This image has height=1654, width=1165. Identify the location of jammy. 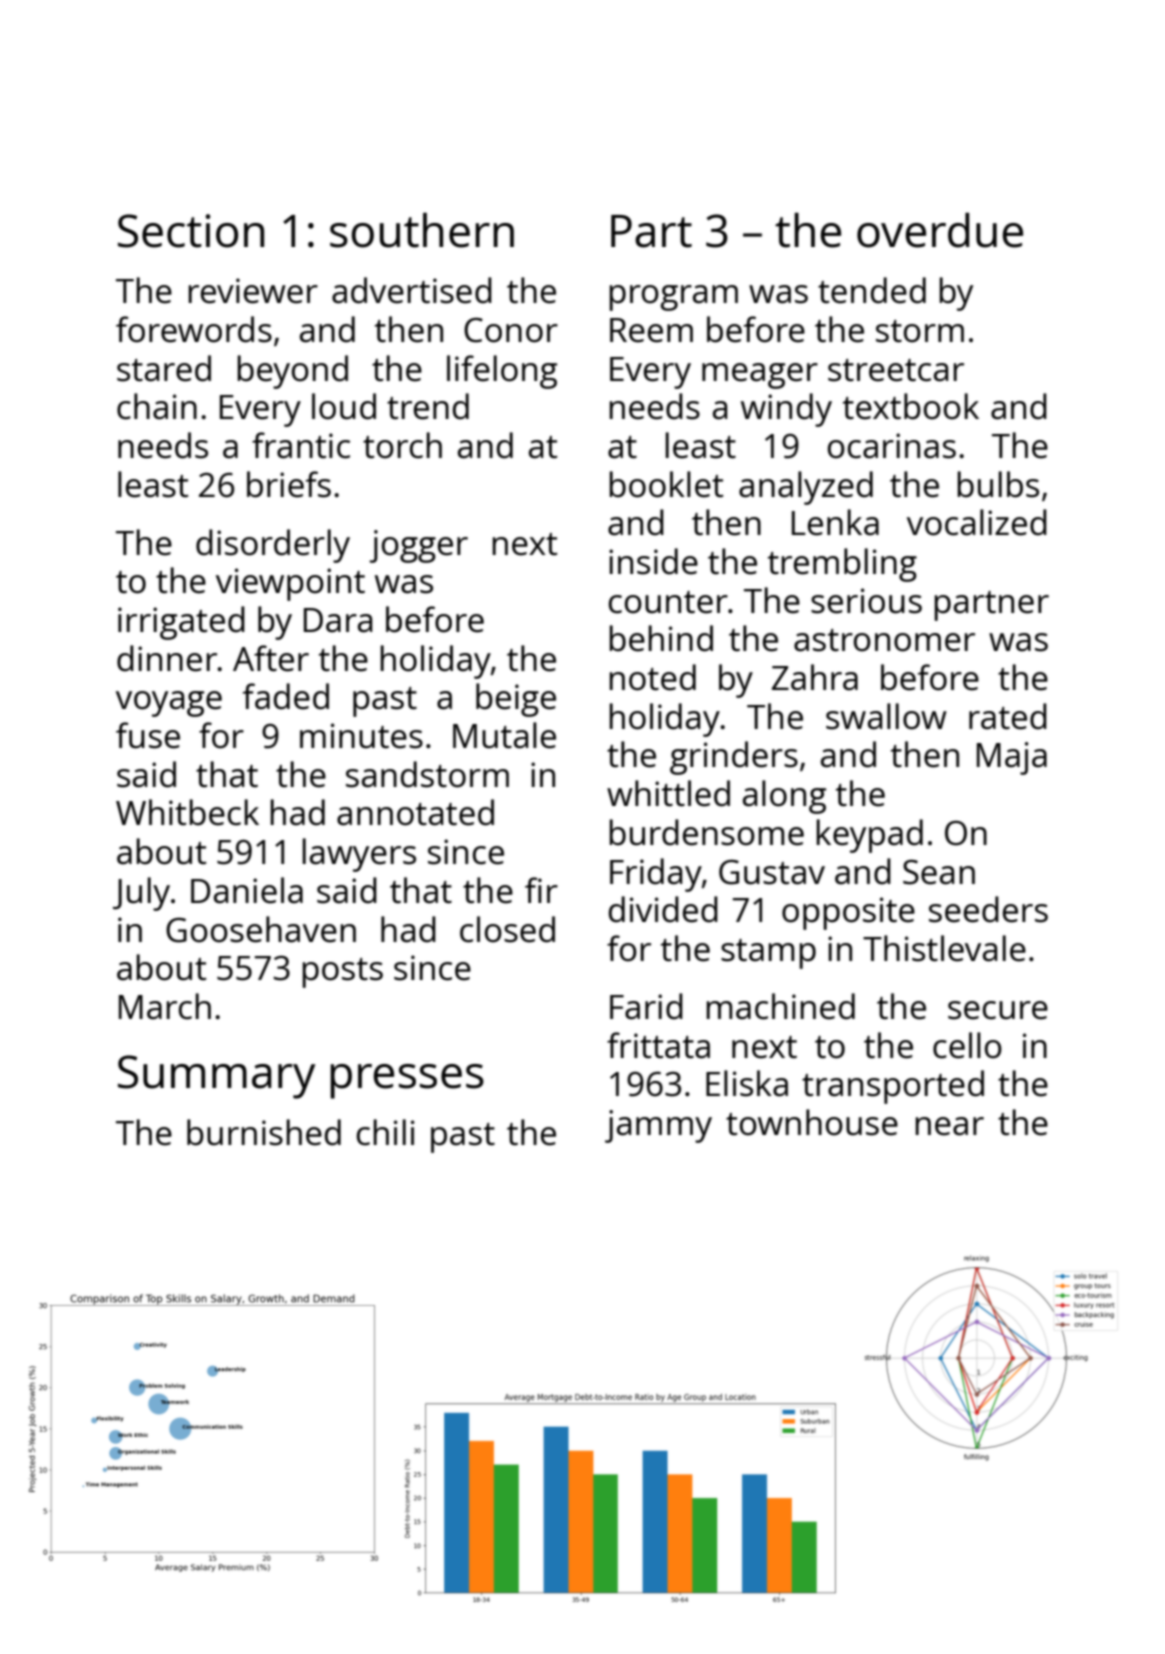
(658, 1126).
